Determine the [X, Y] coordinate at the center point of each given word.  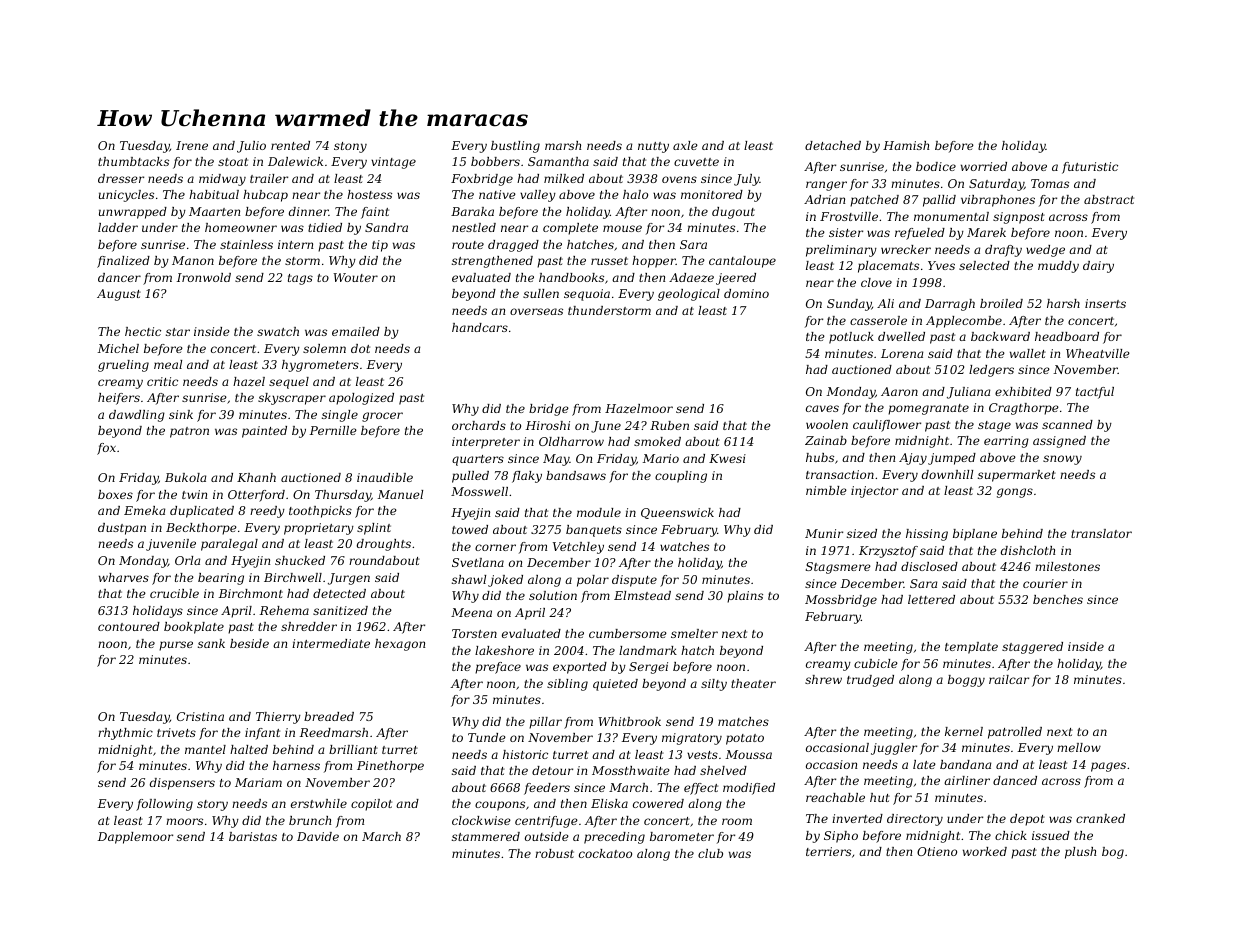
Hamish [906, 145]
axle [685, 145]
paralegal [229, 545]
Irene [192, 145]
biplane [975, 535]
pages [1108, 767]
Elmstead [642, 595]
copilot [371, 805]
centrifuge [546, 822]
